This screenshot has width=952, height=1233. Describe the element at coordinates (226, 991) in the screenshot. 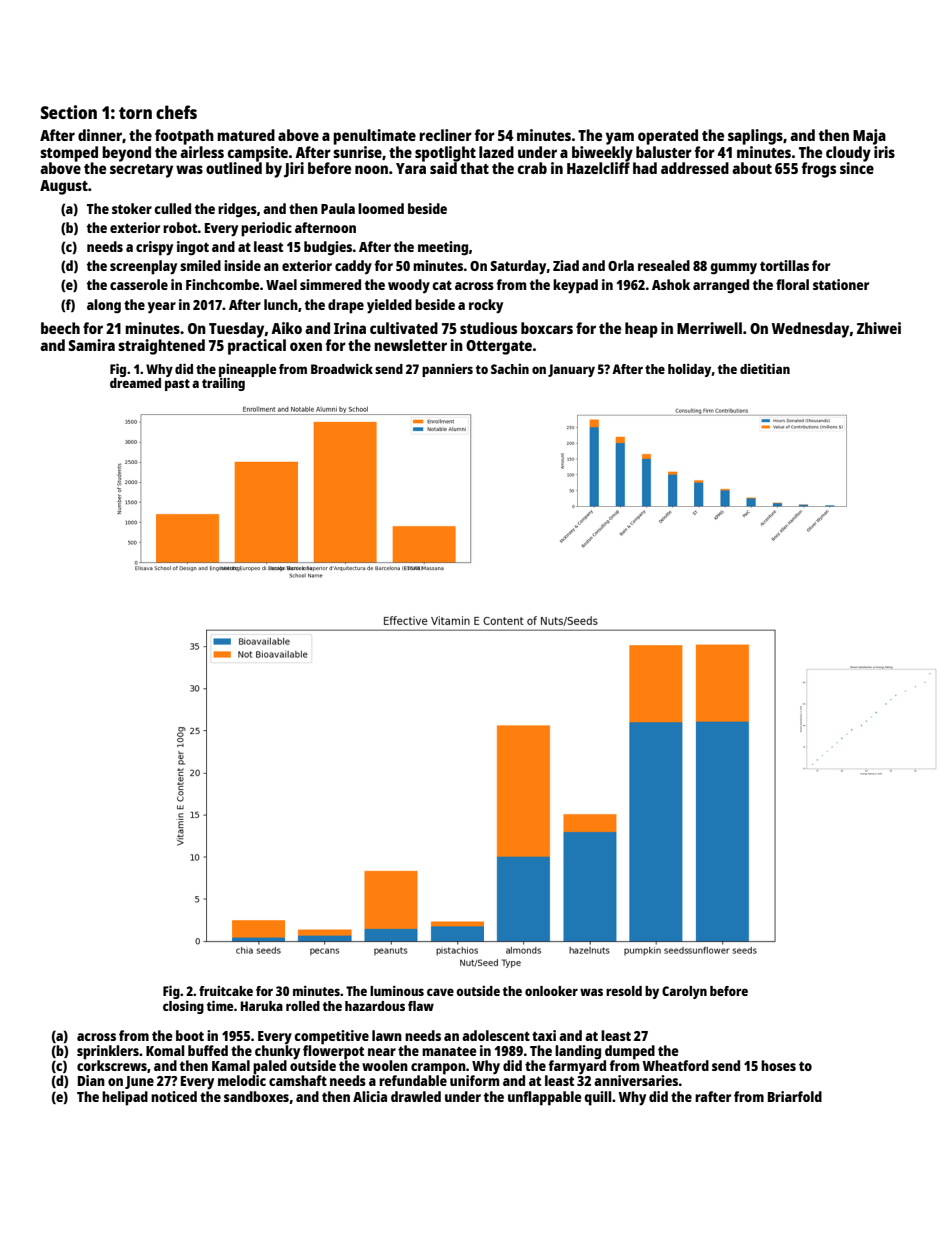

I see `fruitcake` at that location.
